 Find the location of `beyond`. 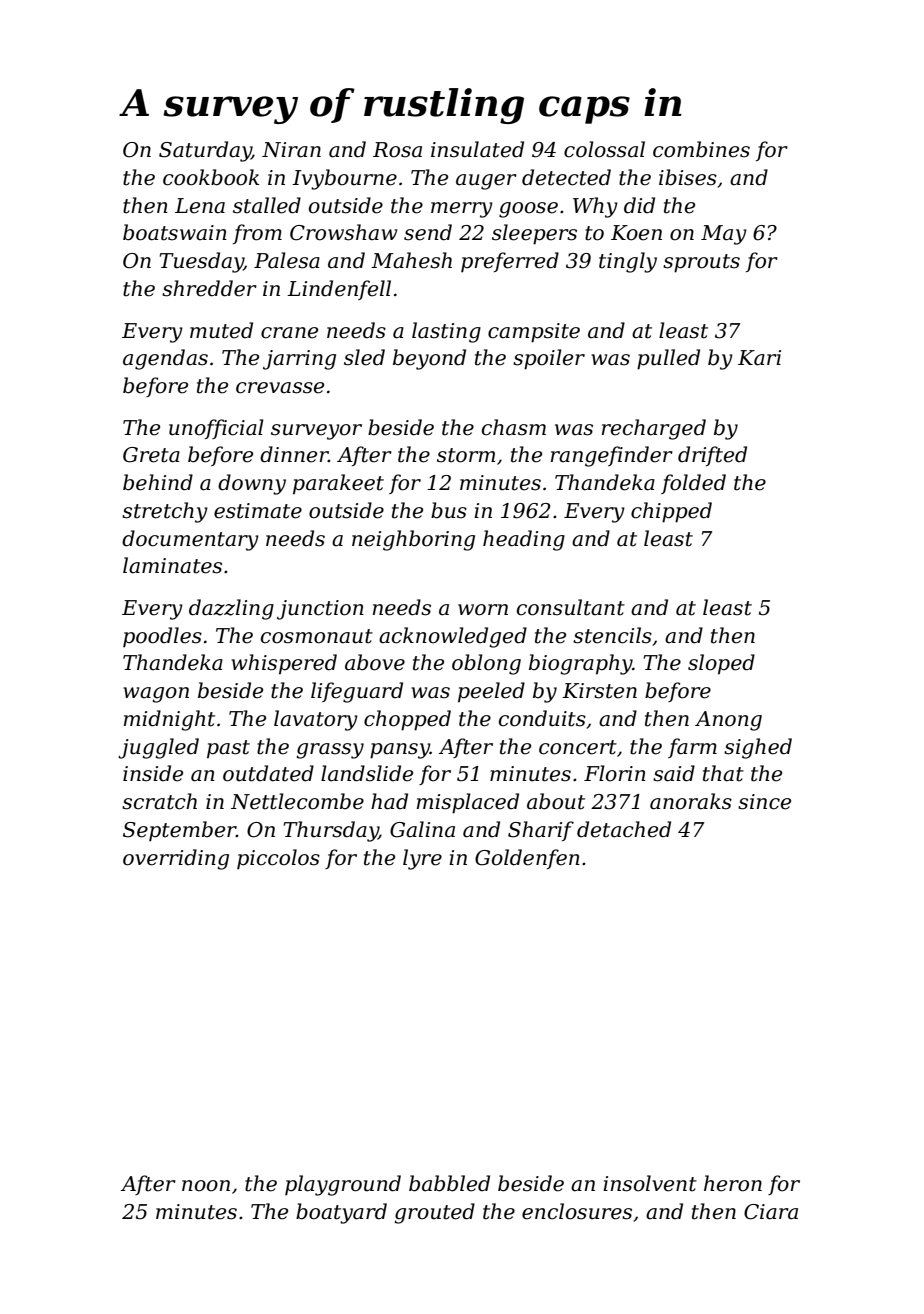

beyond is located at coordinates (429, 359).
